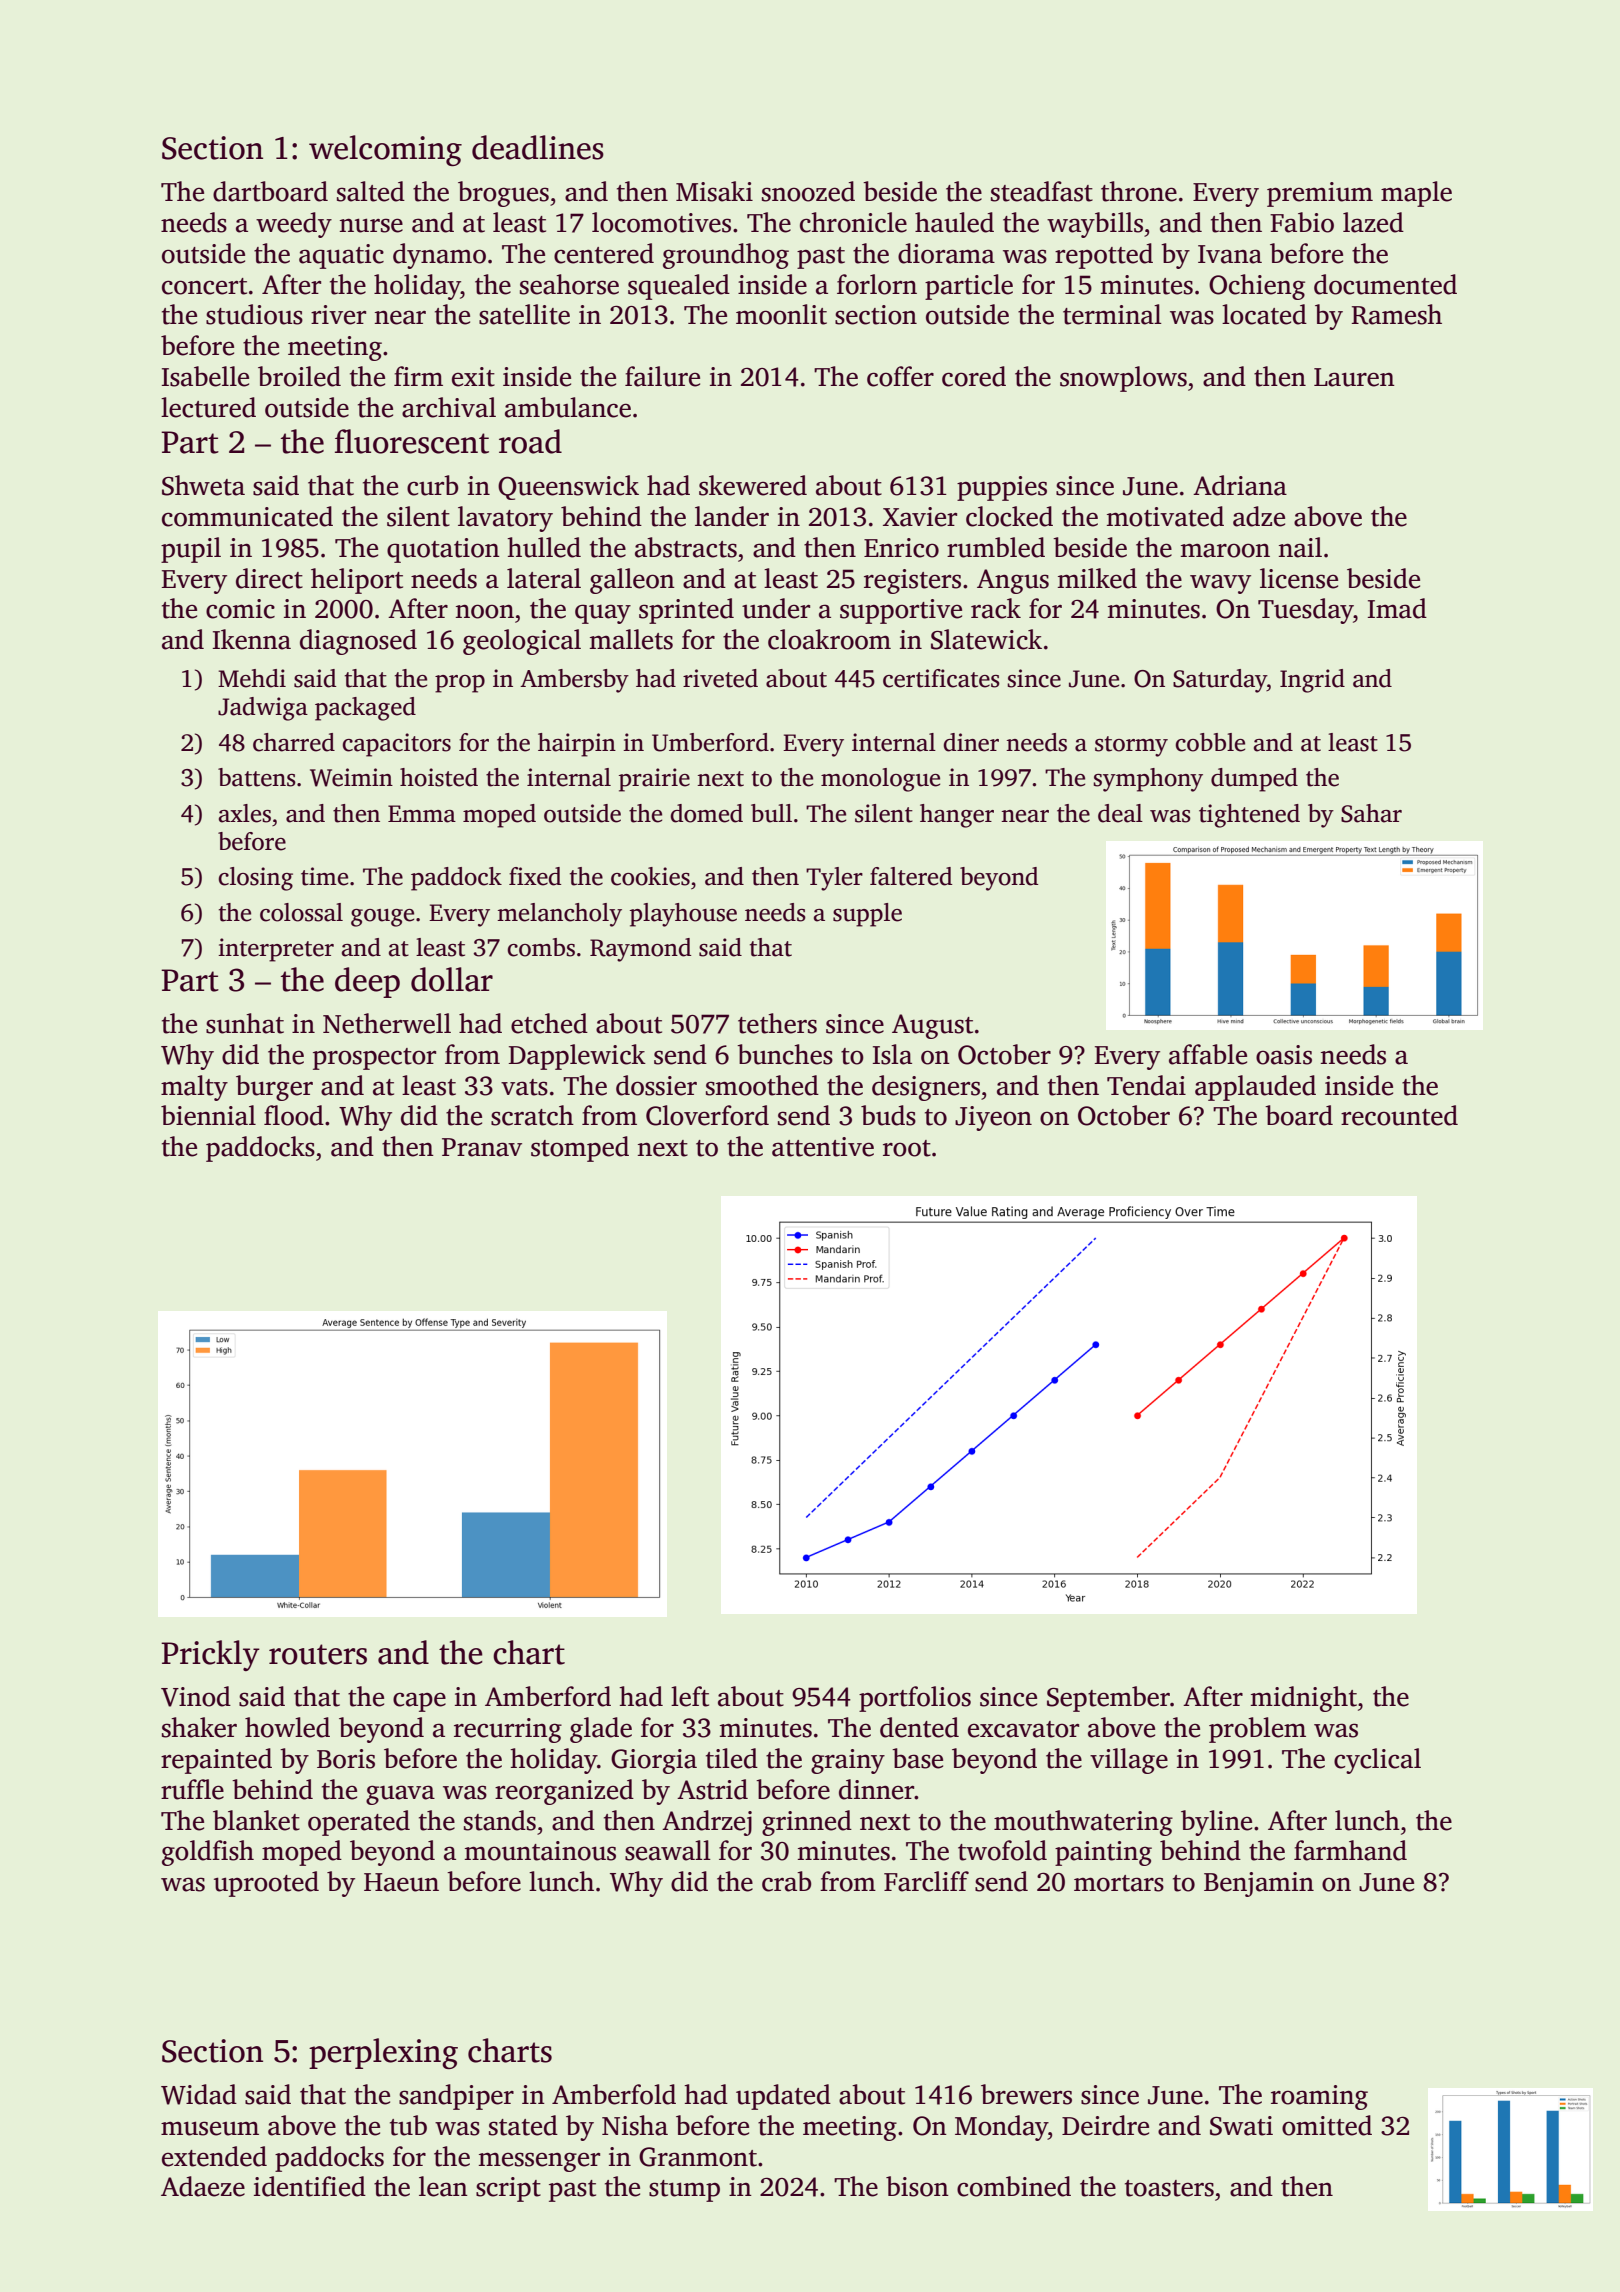  I want to click on omitted, so click(1327, 2125).
